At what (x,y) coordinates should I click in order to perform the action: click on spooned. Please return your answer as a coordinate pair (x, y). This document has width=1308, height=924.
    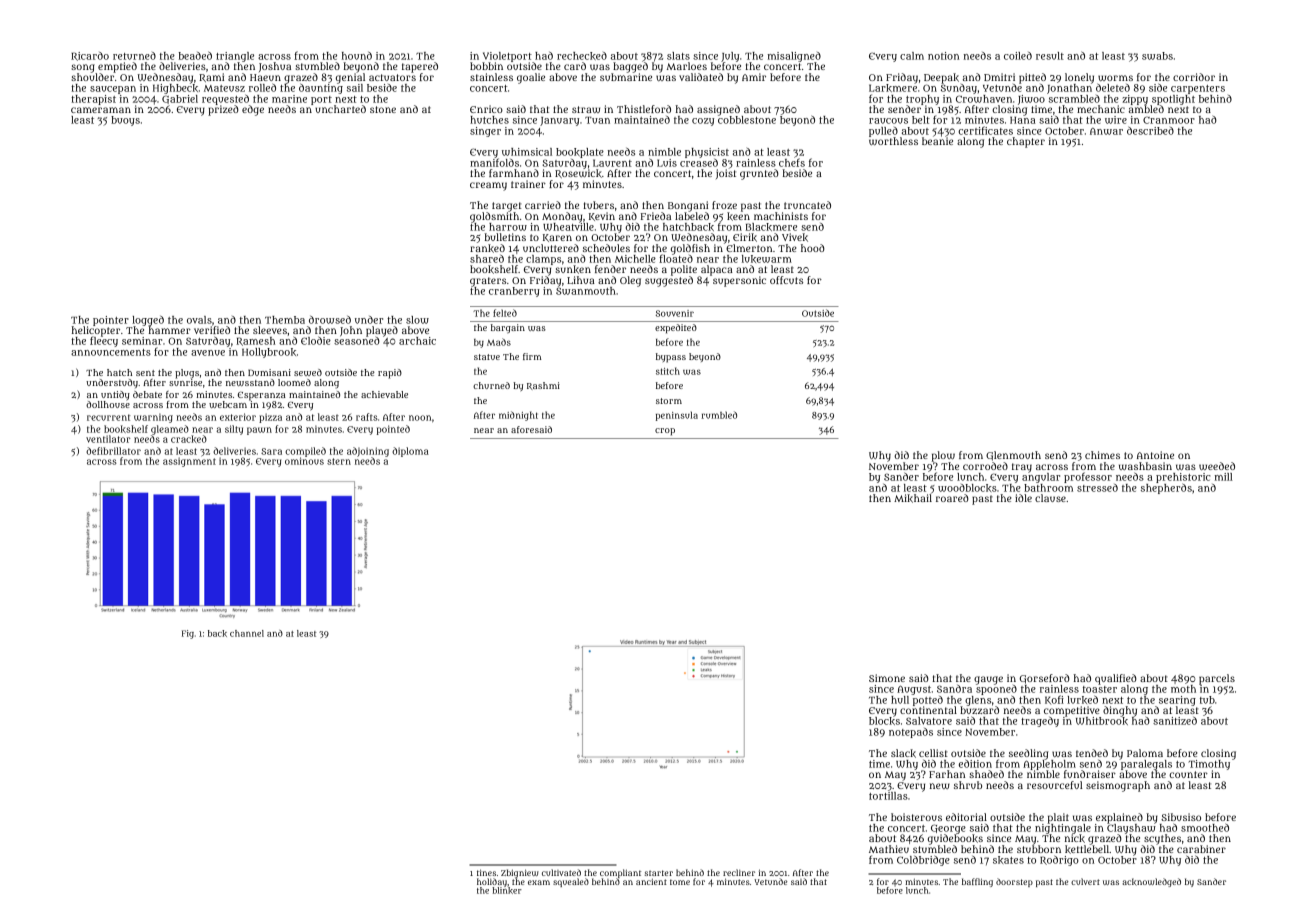
    Looking at the image, I should click on (996, 690).
